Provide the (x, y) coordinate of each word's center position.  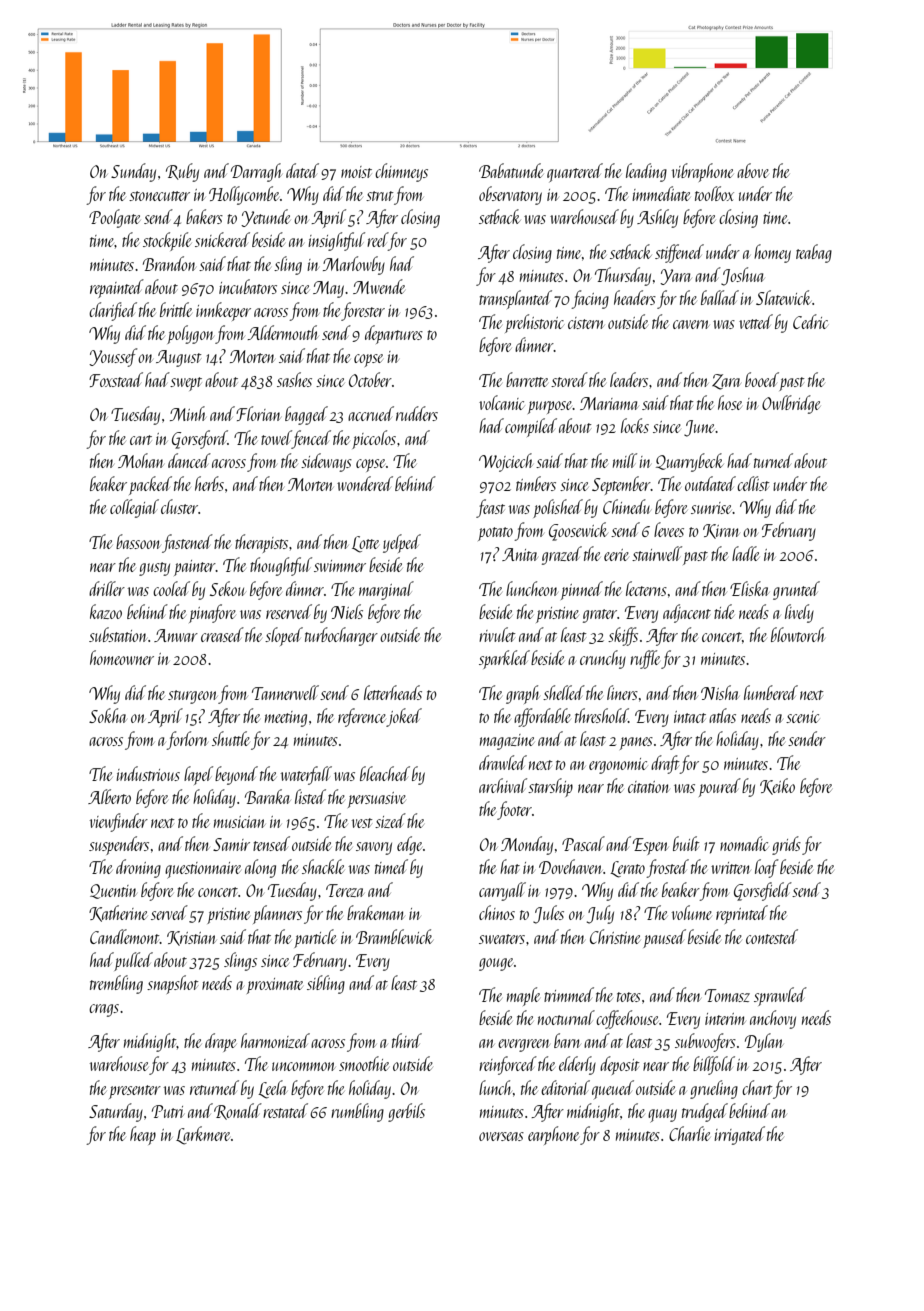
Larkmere (203, 1135)
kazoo (106, 611)
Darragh (256, 172)
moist (356, 172)
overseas (501, 1136)
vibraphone (702, 172)
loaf (766, 868)
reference (362, 717)
